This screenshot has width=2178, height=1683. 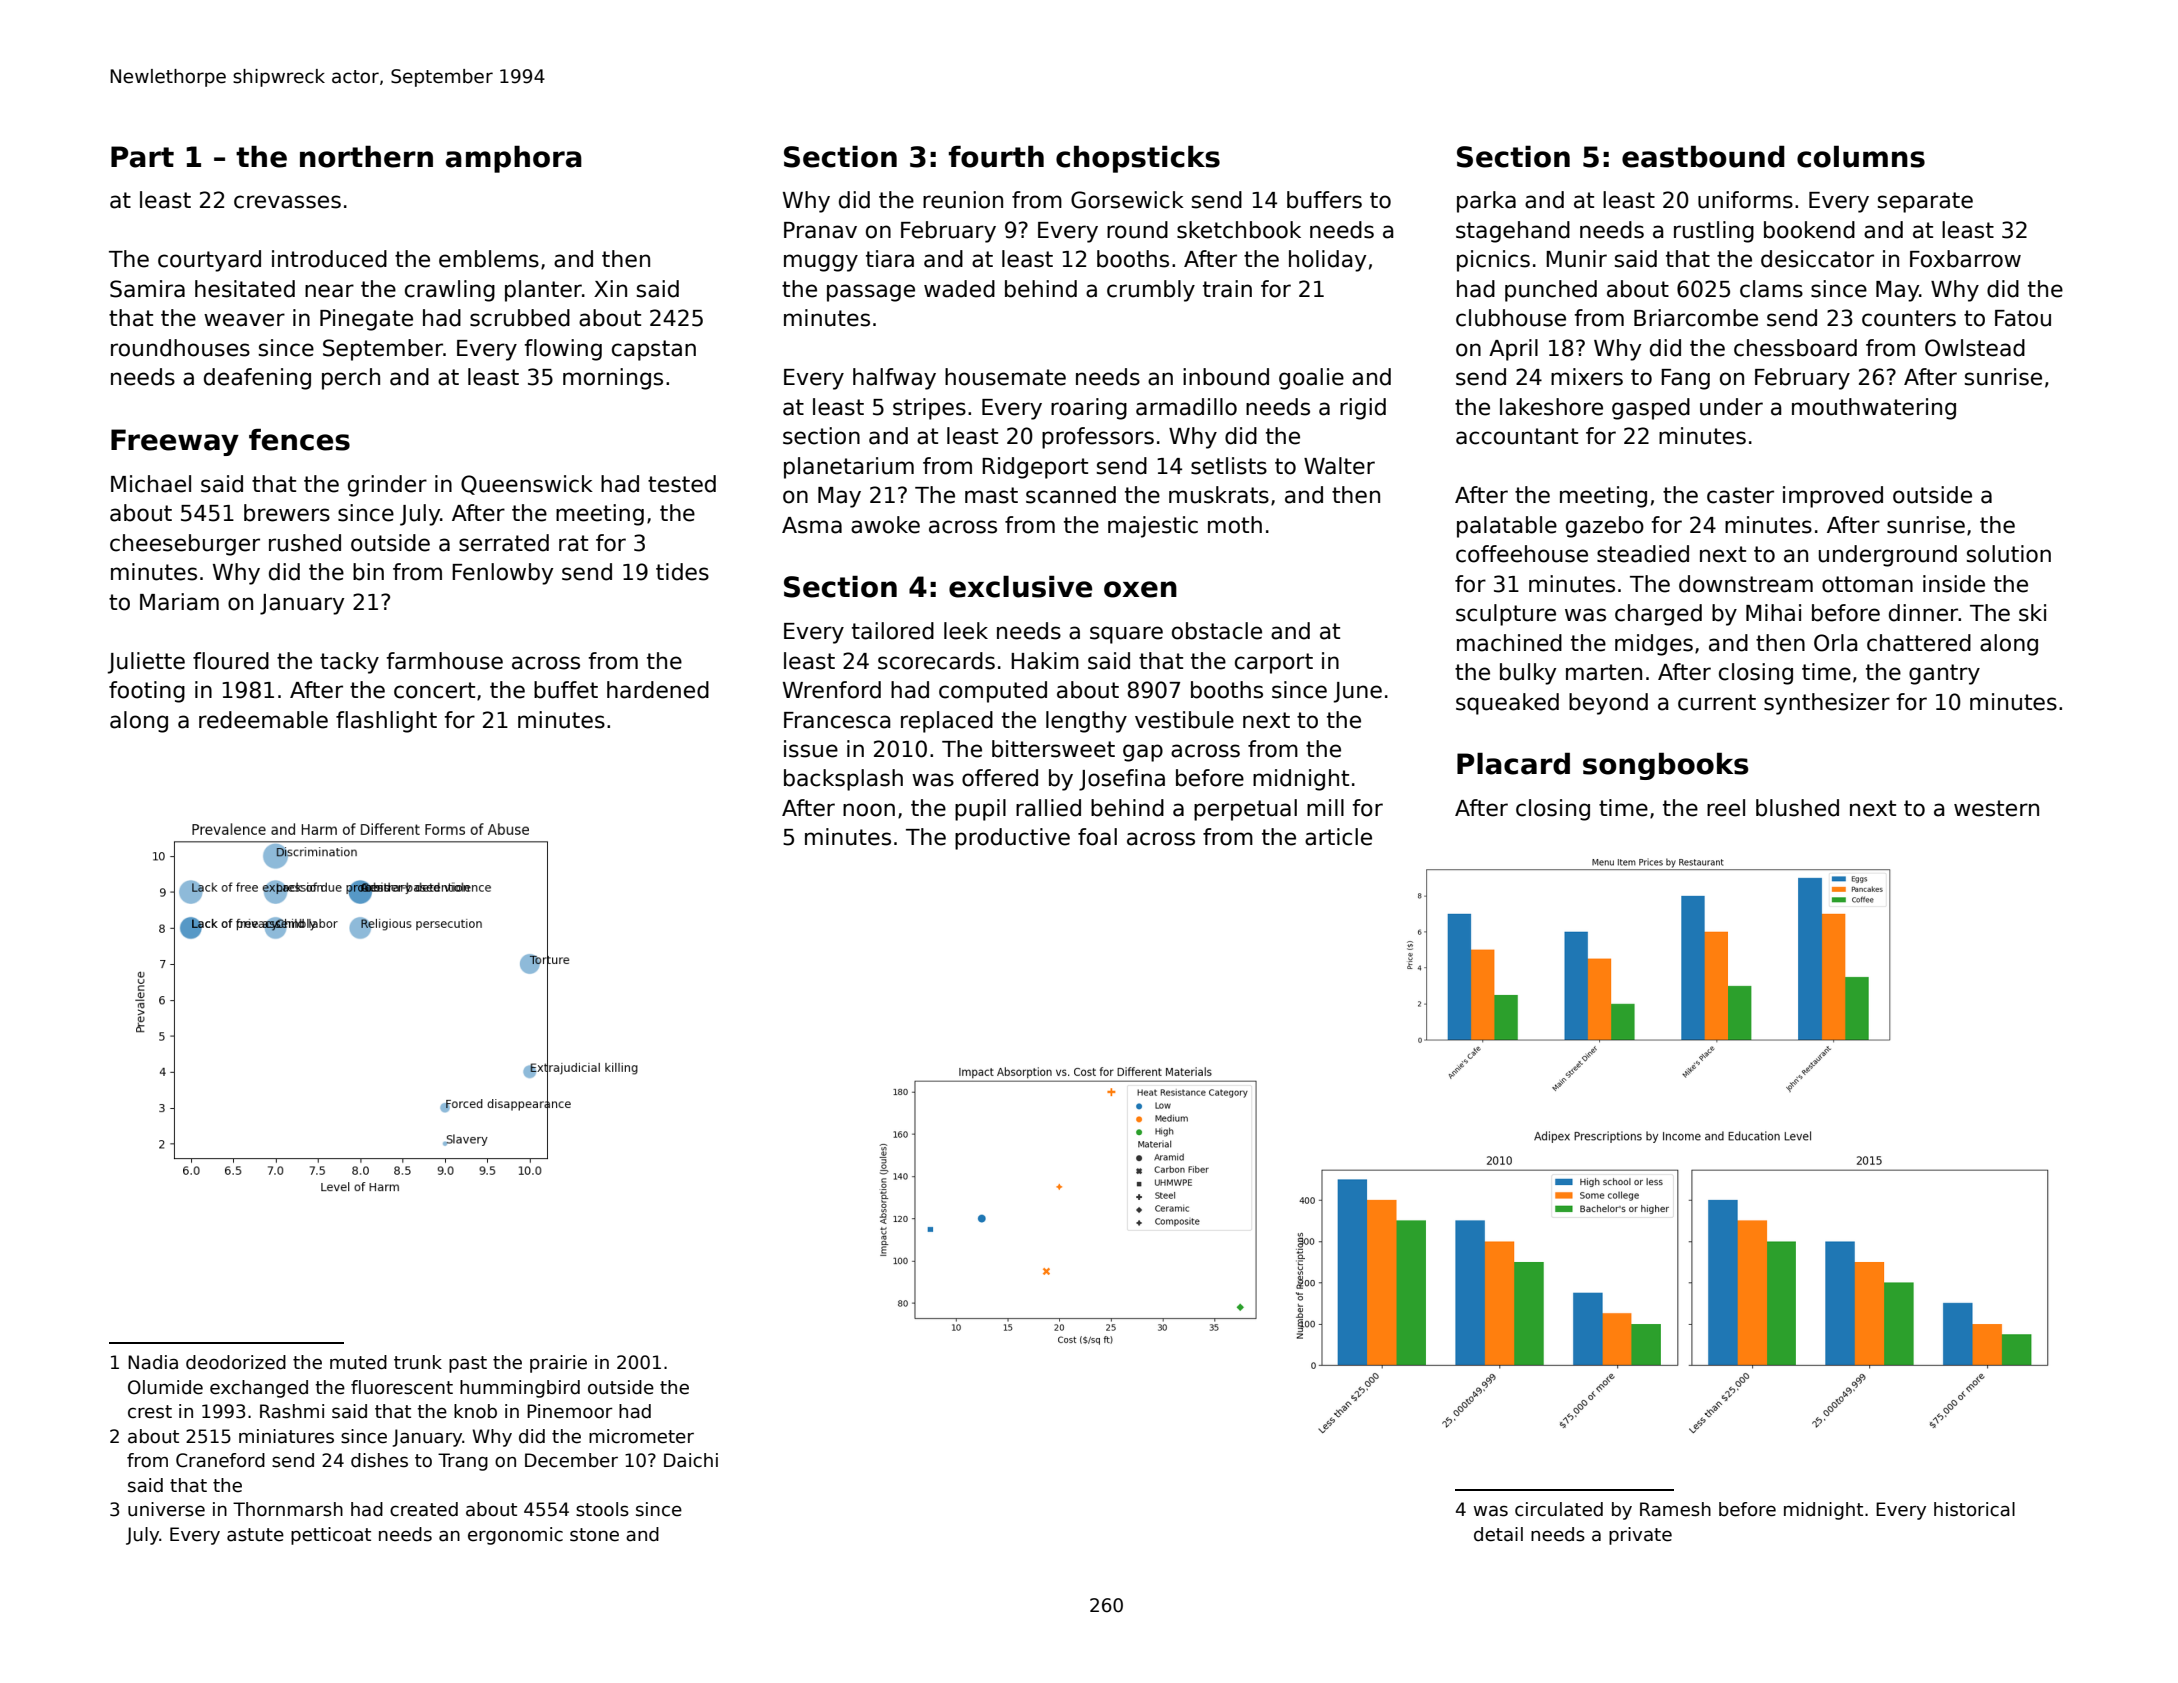 What do you see at coordinates (331, 1536) in the screenshot?
I see `petticoat` at bounding box center [331, 1536].
